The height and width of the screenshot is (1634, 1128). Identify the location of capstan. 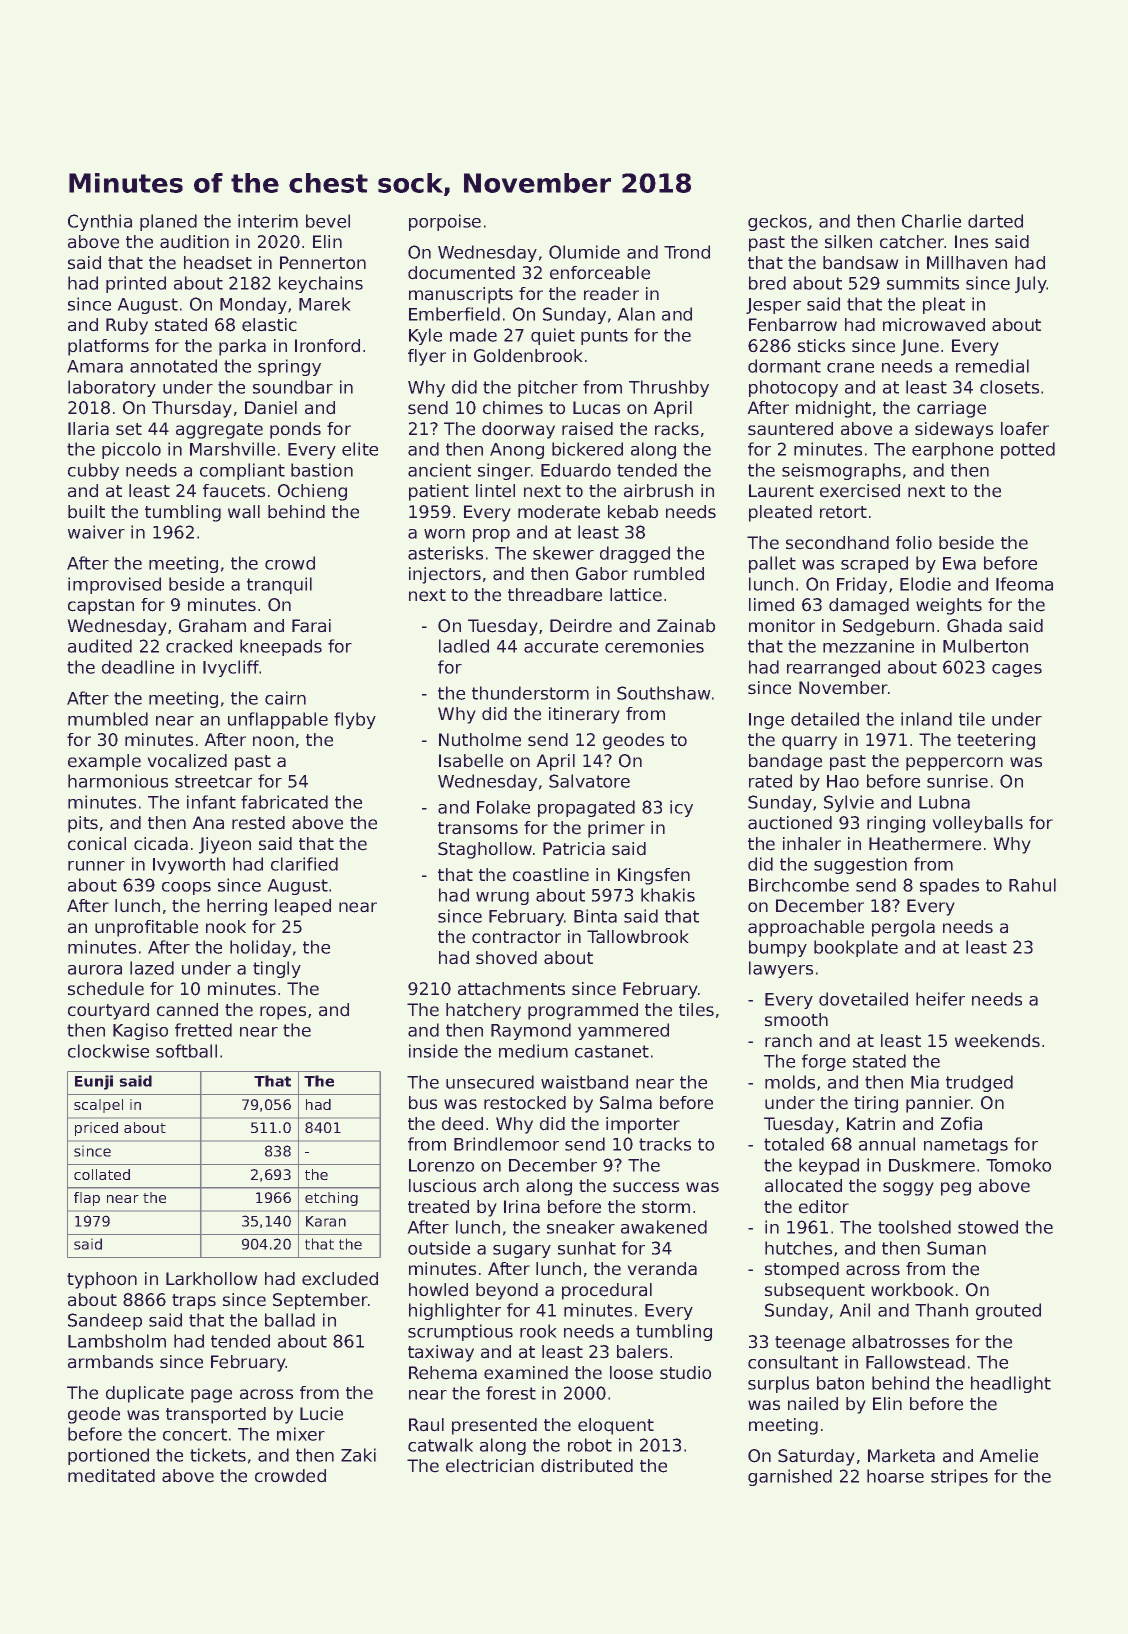
(101, 607).
